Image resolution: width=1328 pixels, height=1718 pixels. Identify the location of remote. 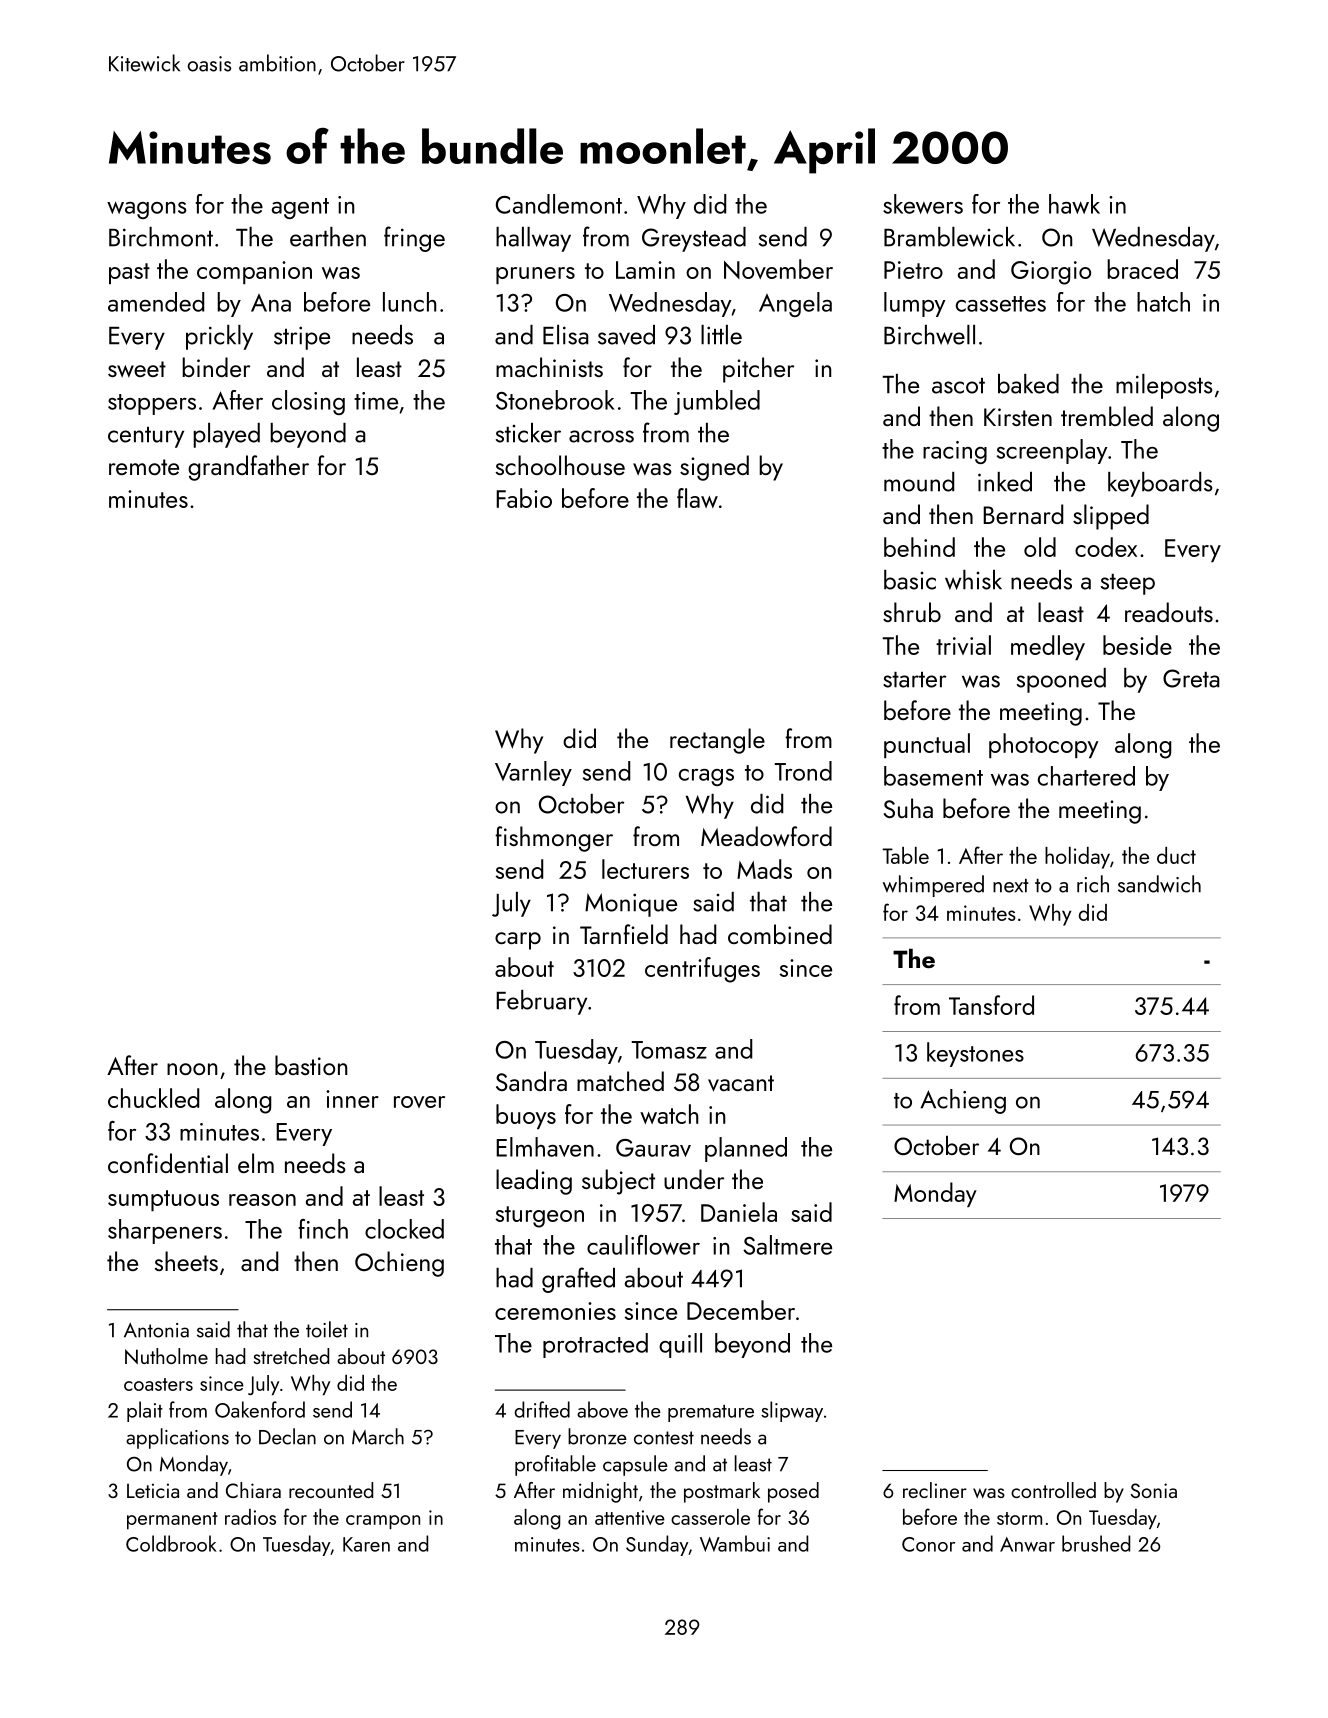
(144, 467).
